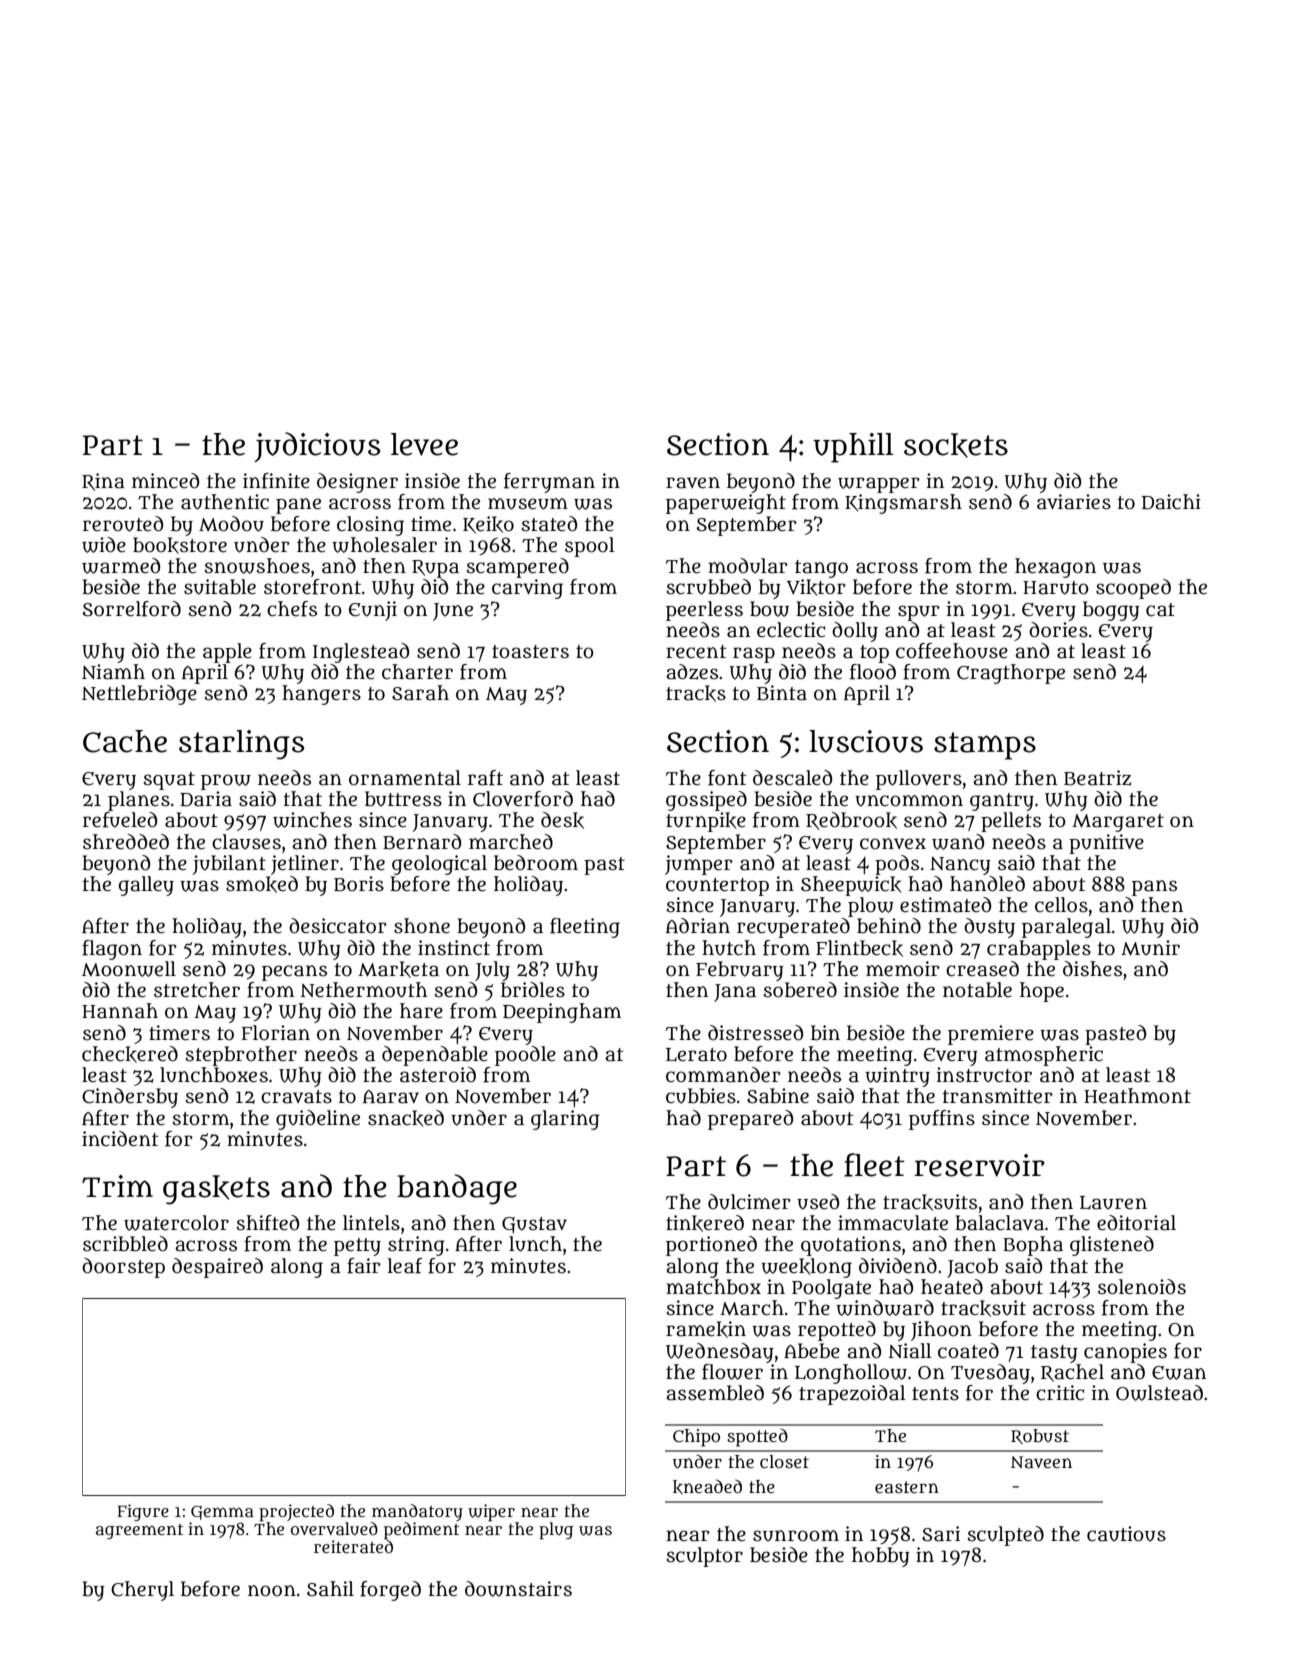 The width and height of the page is (1291, 1671). I want to click on solenoids, so click(1142, 1287).
